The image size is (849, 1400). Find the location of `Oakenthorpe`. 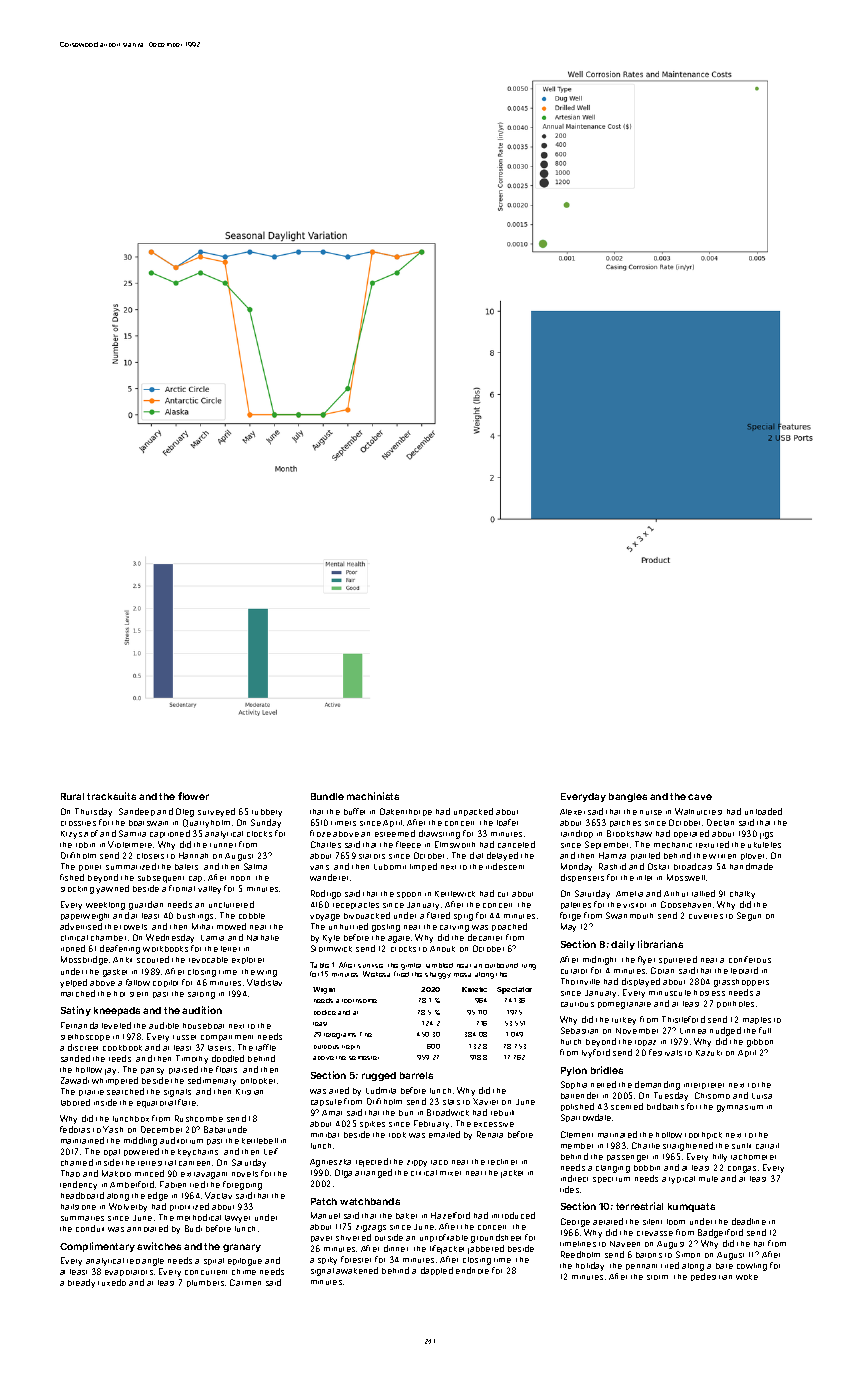

Oakenthorpe is located at coordinates (406, 812).
